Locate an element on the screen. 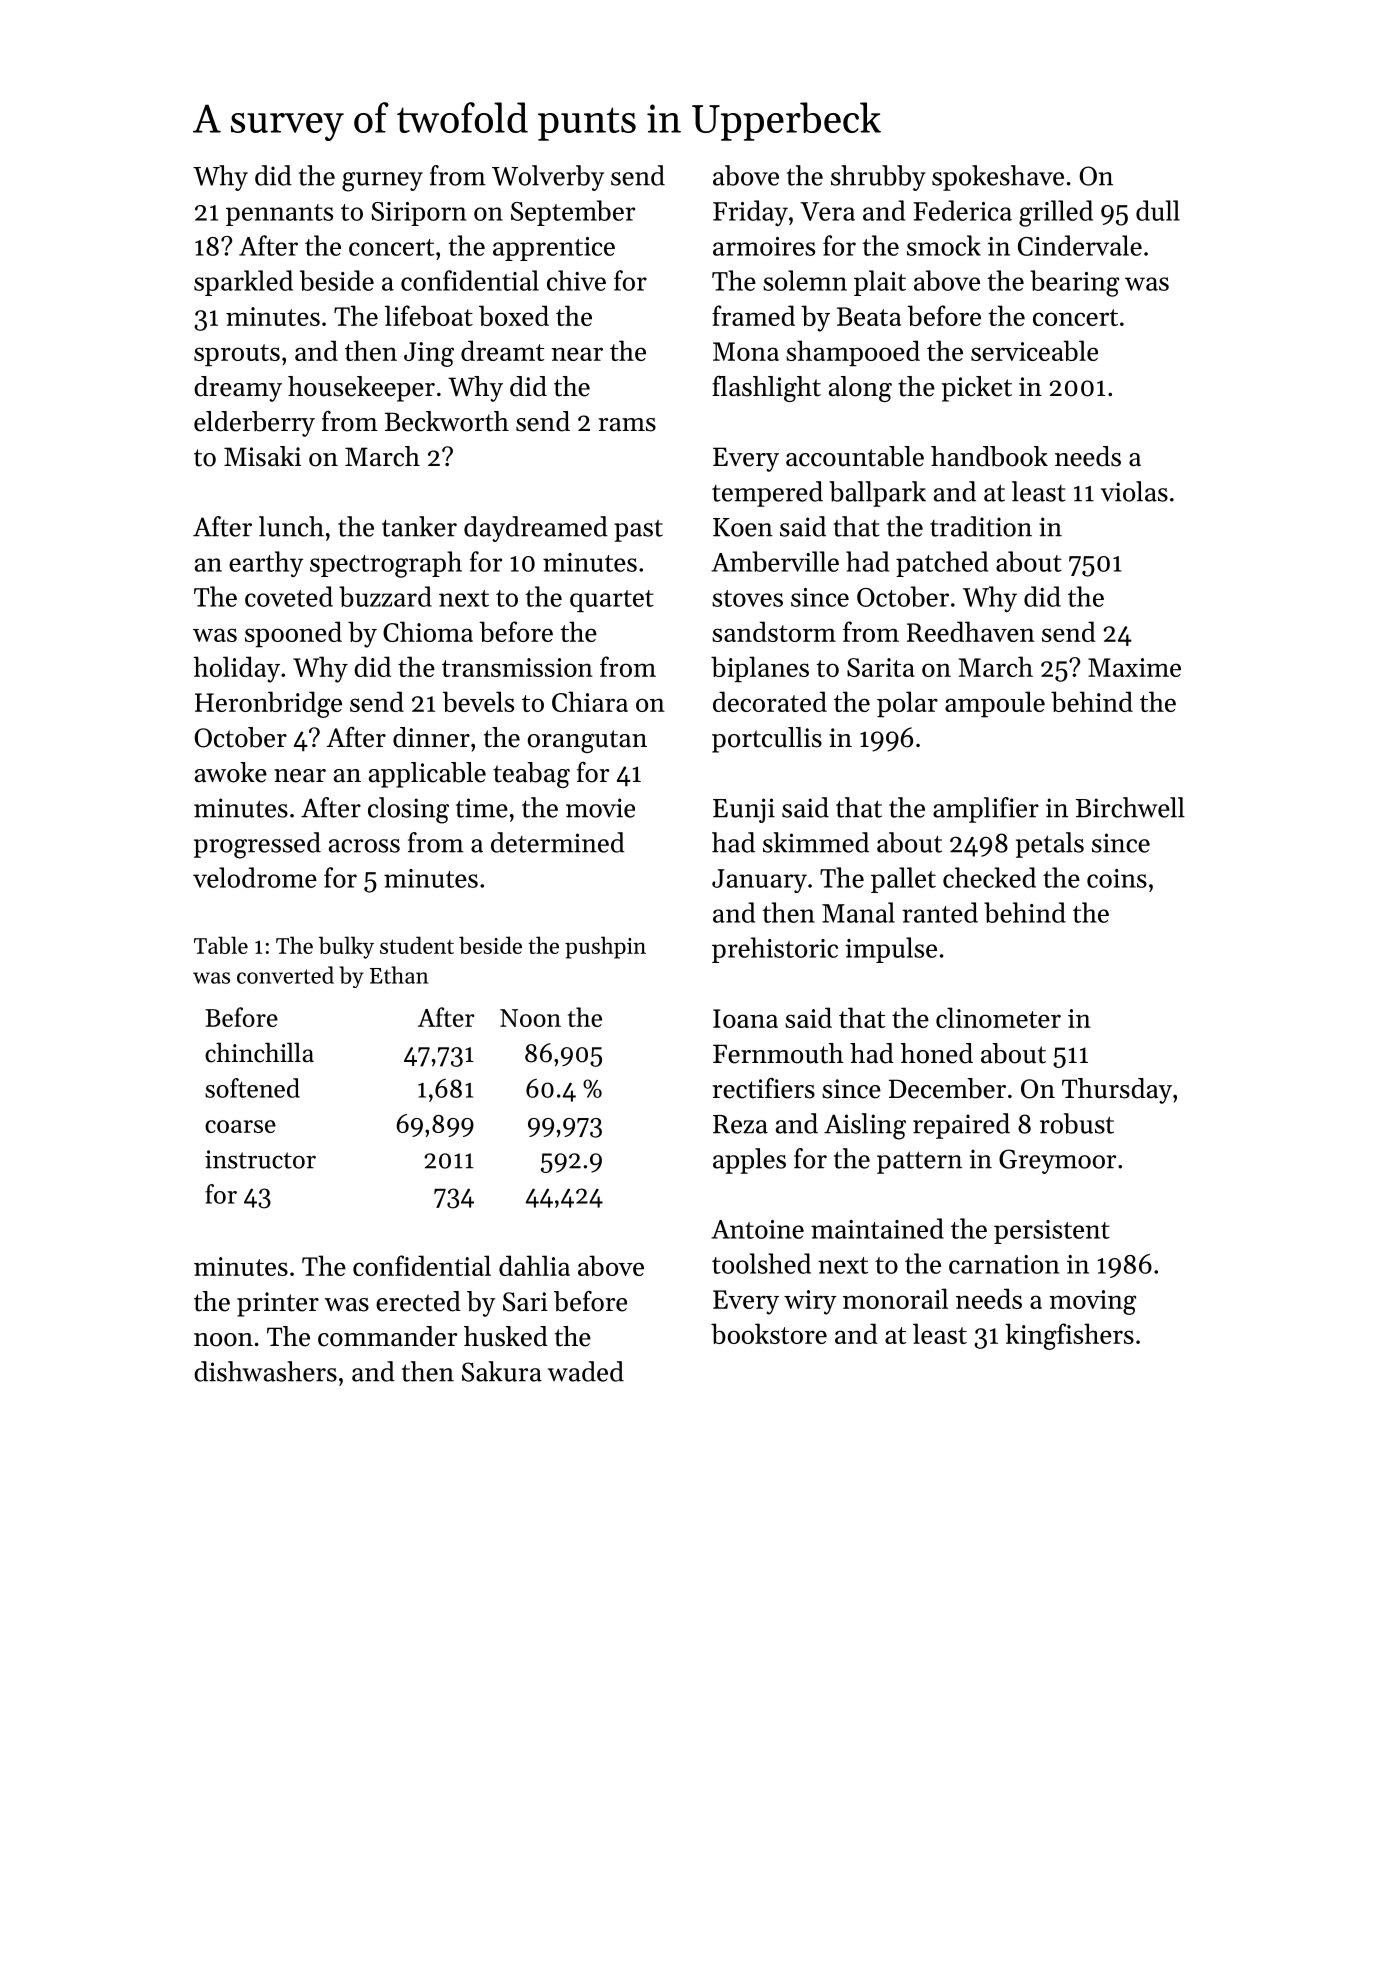 This screenshot has height=1969, width=1386. movie is located at coordinates (600, 808).
